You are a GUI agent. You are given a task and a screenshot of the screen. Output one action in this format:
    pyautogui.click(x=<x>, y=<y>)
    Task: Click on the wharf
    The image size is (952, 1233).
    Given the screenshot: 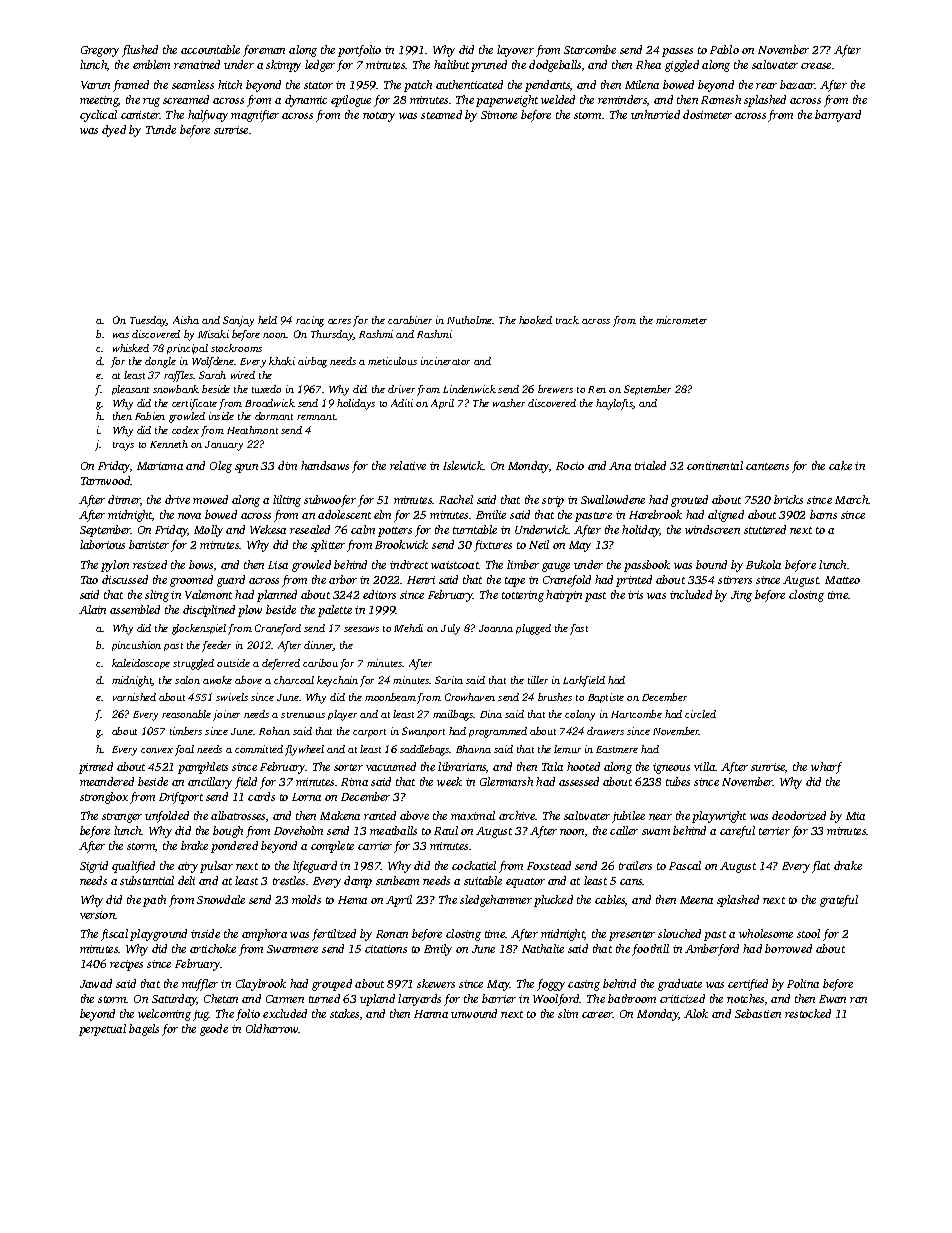 What is the action you would take?
    pyautogui.click(x=826, y=768)
